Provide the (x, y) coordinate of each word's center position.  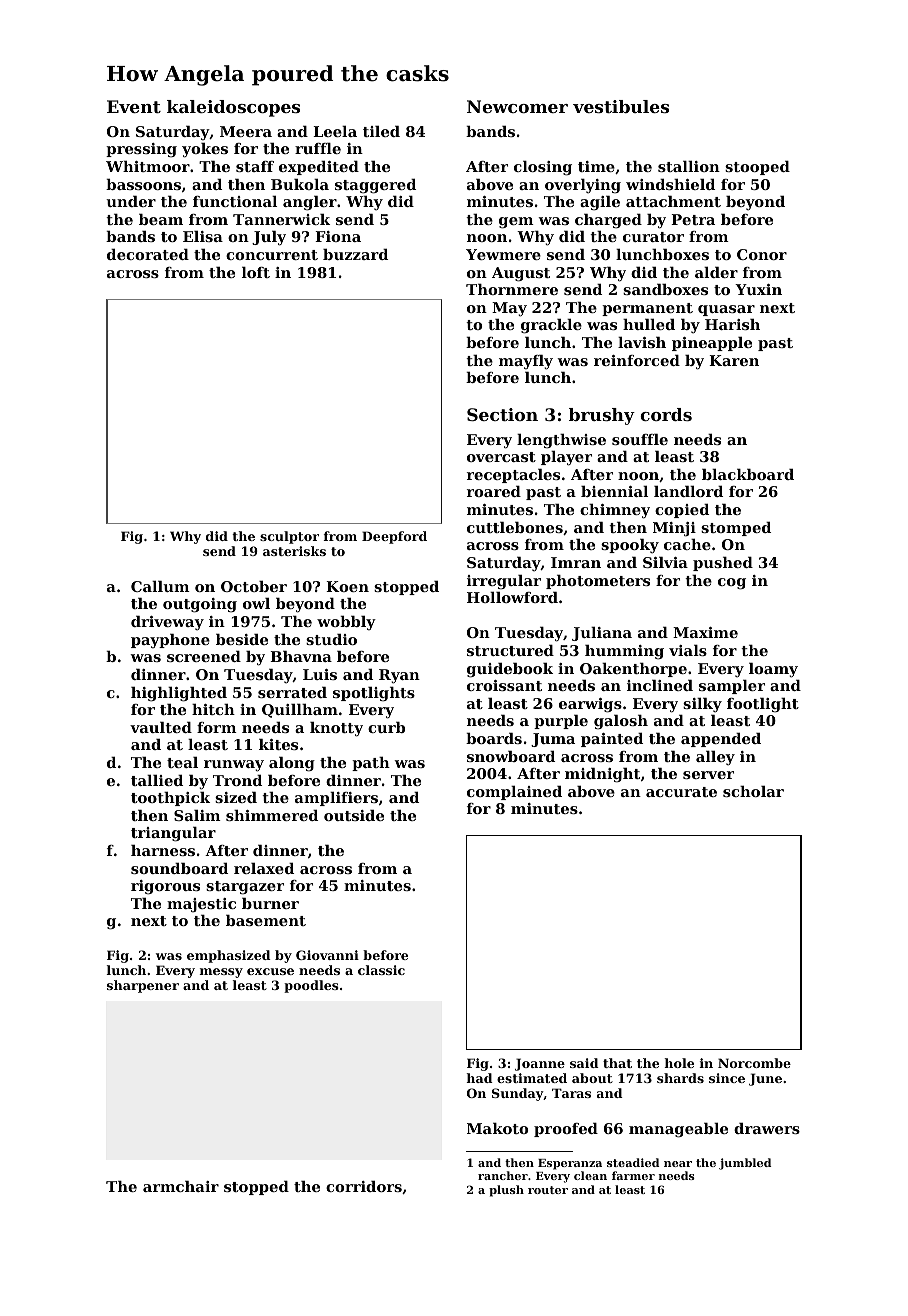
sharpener (143, 986)
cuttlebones (515, 527)
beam (161, 219)
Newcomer (517, 106)
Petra (693, 219)
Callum (160, 586)
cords (666, 414)
